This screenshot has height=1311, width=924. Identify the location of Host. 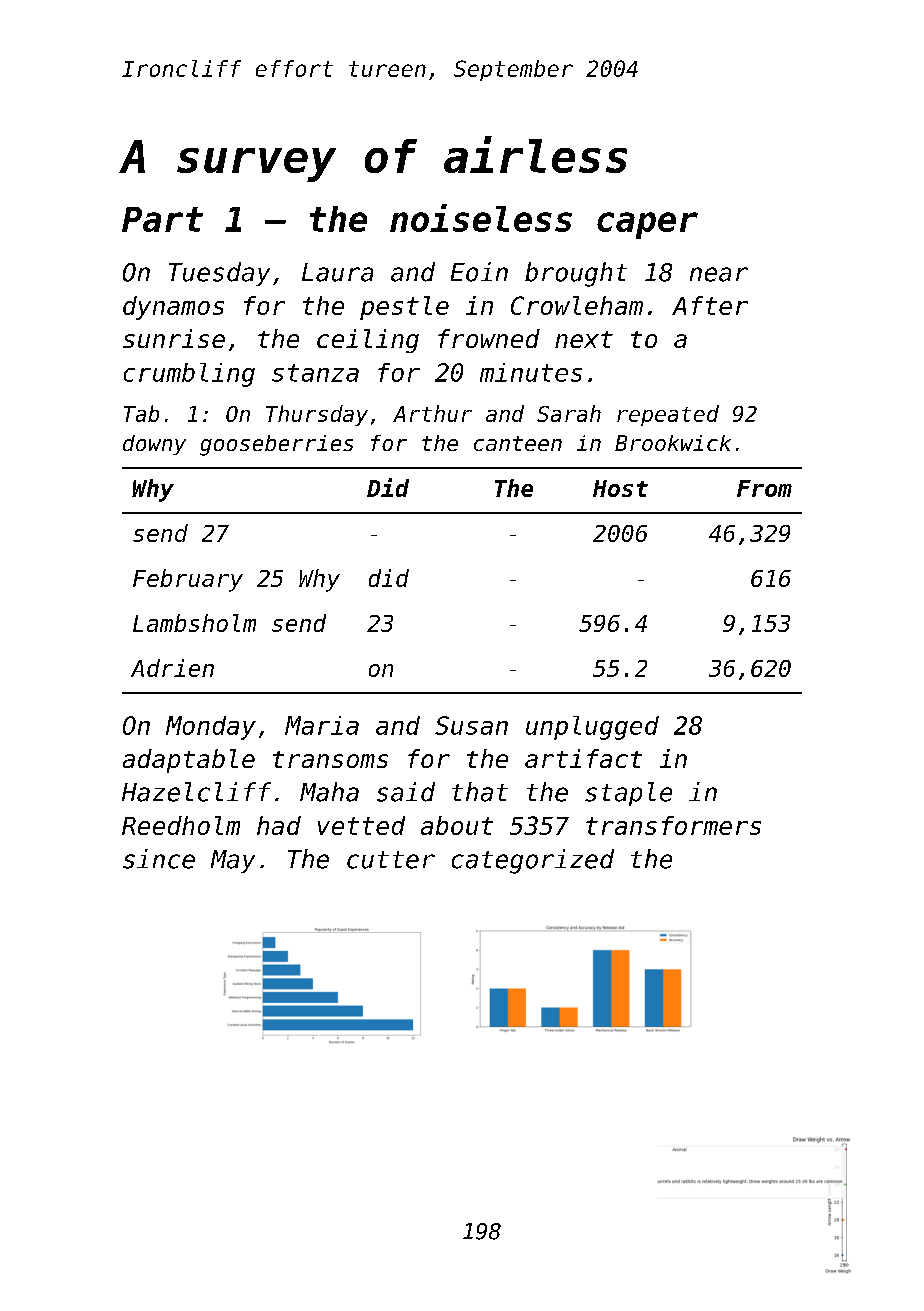
(620, 488).
